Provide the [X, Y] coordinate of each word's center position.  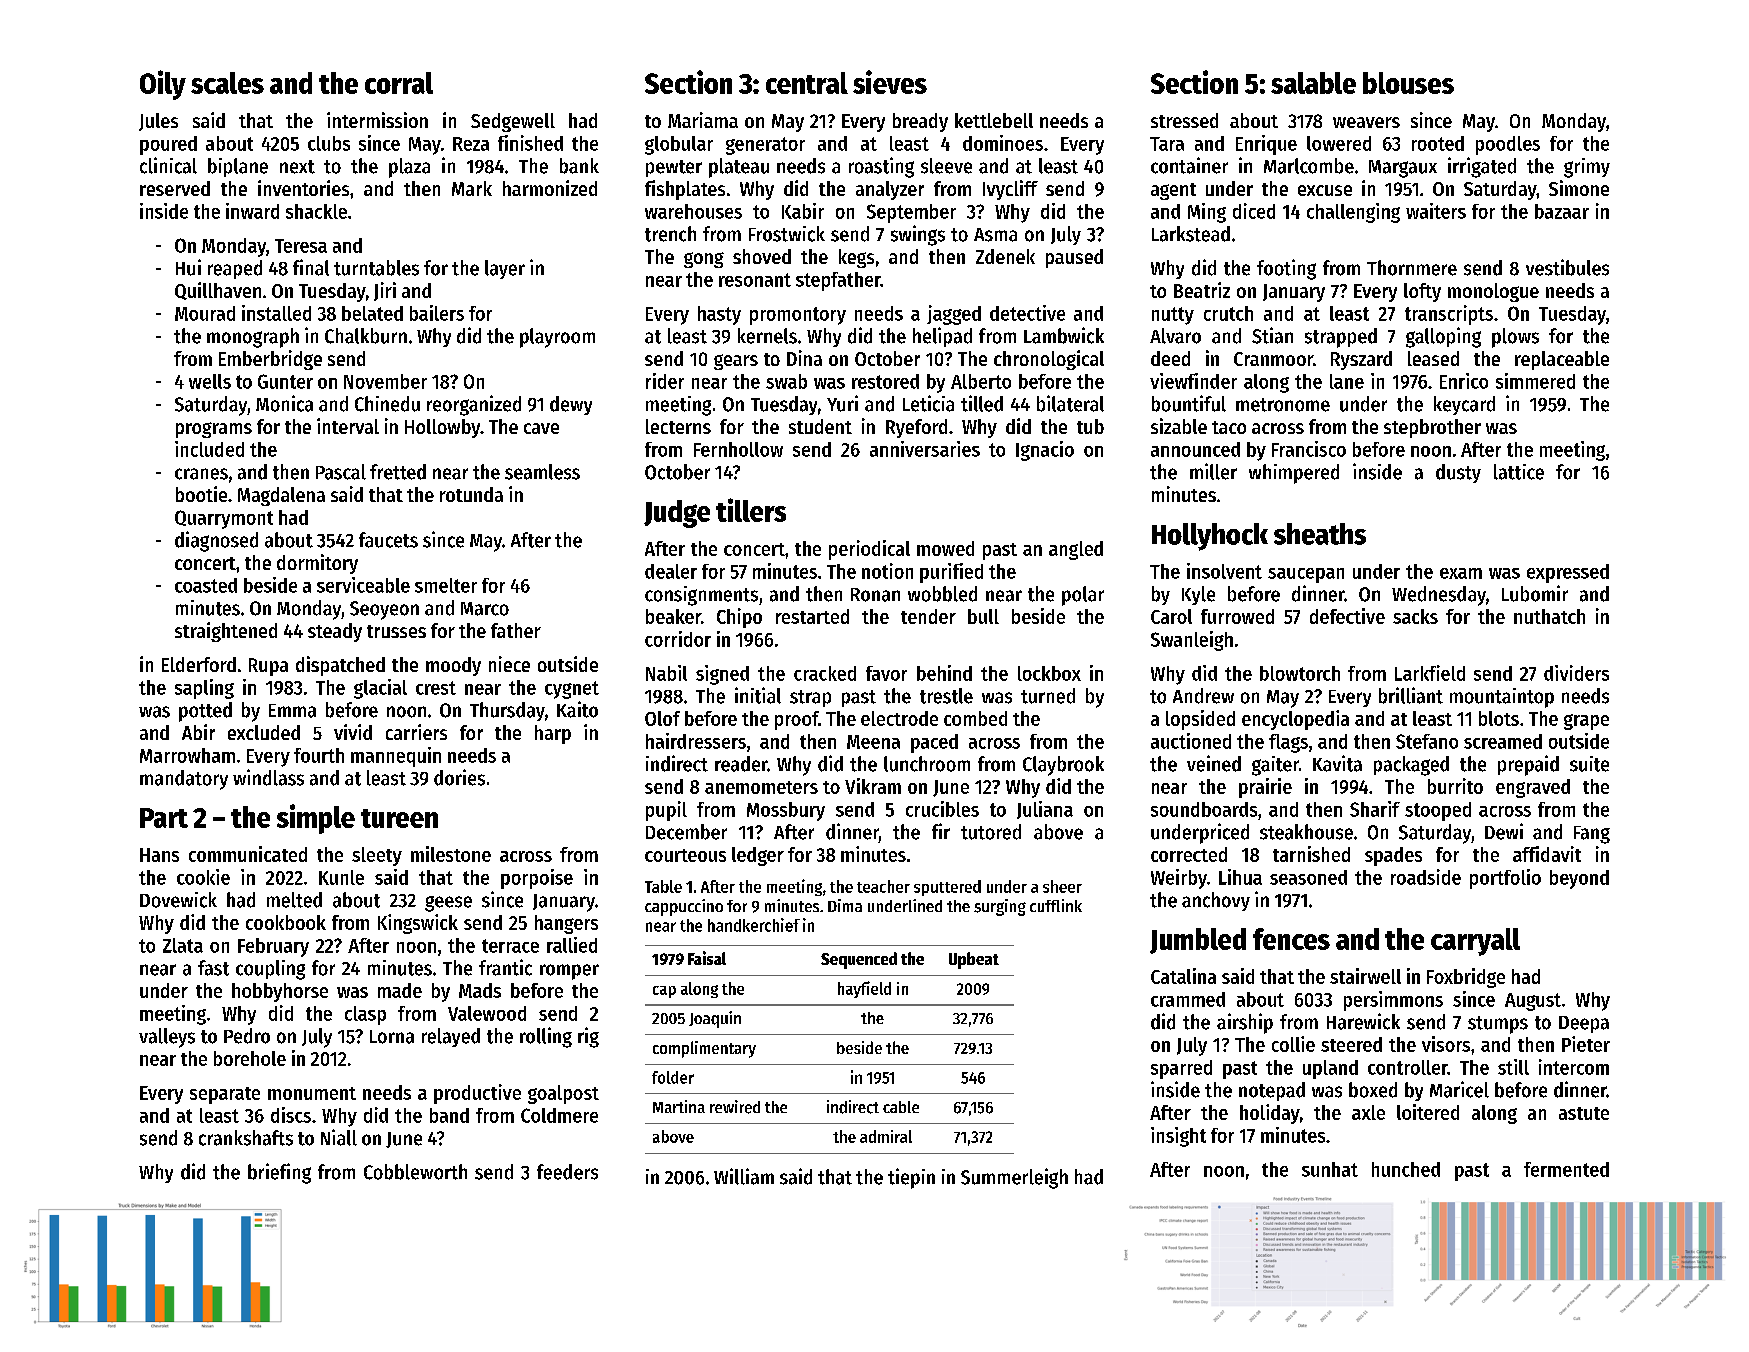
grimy [1587, 168]
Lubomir [1535, 593]
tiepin [911, 1178]
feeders [567, 1172]
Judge [677, 514]
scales [227, 83]
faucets [388, 540]
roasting [881, 167]
